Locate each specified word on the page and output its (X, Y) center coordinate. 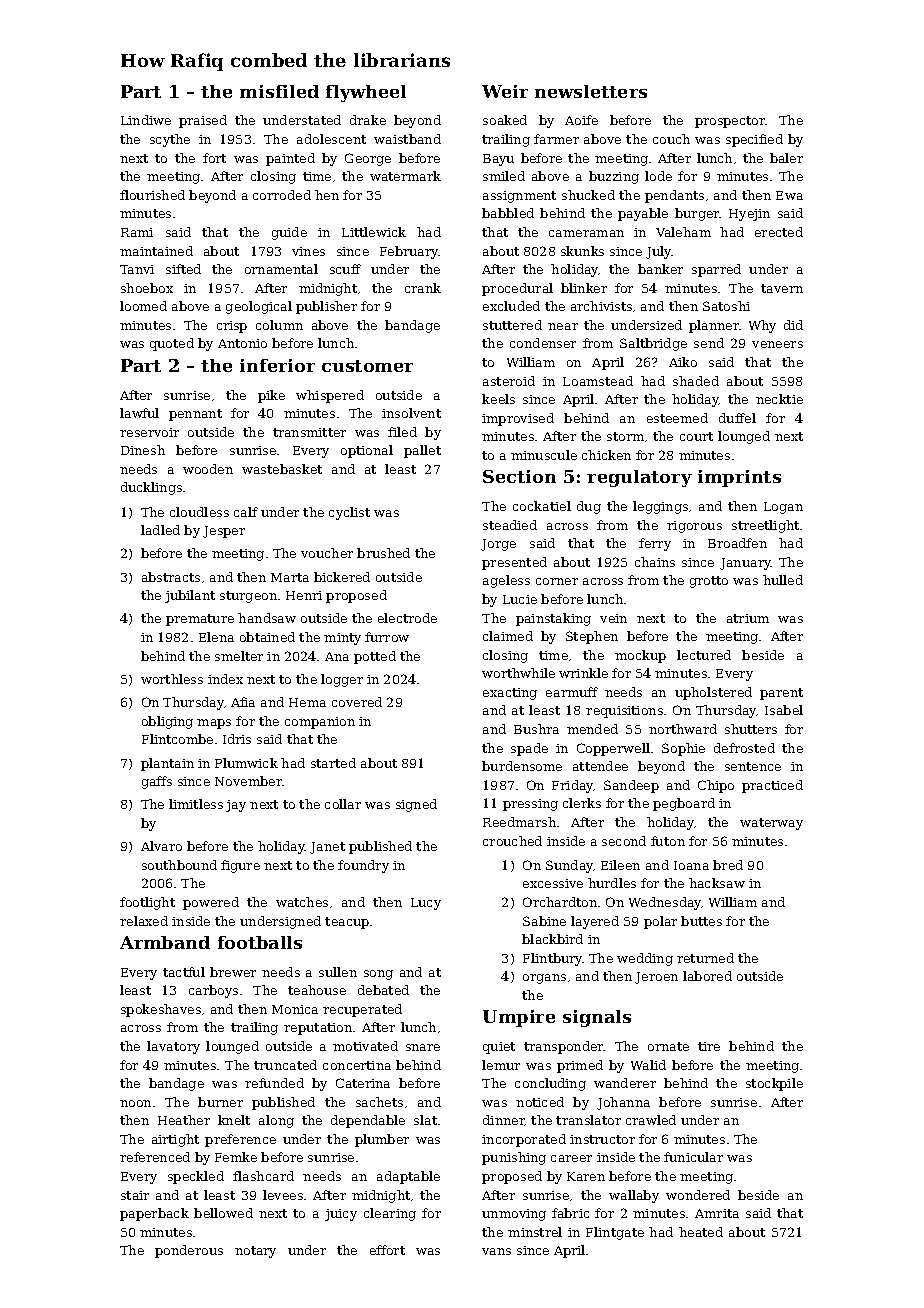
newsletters (591, 91)
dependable (368, 1121)
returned (705, 958)
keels (498, 399)
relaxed (144, 921)
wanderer (625, 1083)
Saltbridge (653, 344)
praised (203, 121)
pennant (195, 415)
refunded (274, 1083)
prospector (730, 122)
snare (423, 1047)
